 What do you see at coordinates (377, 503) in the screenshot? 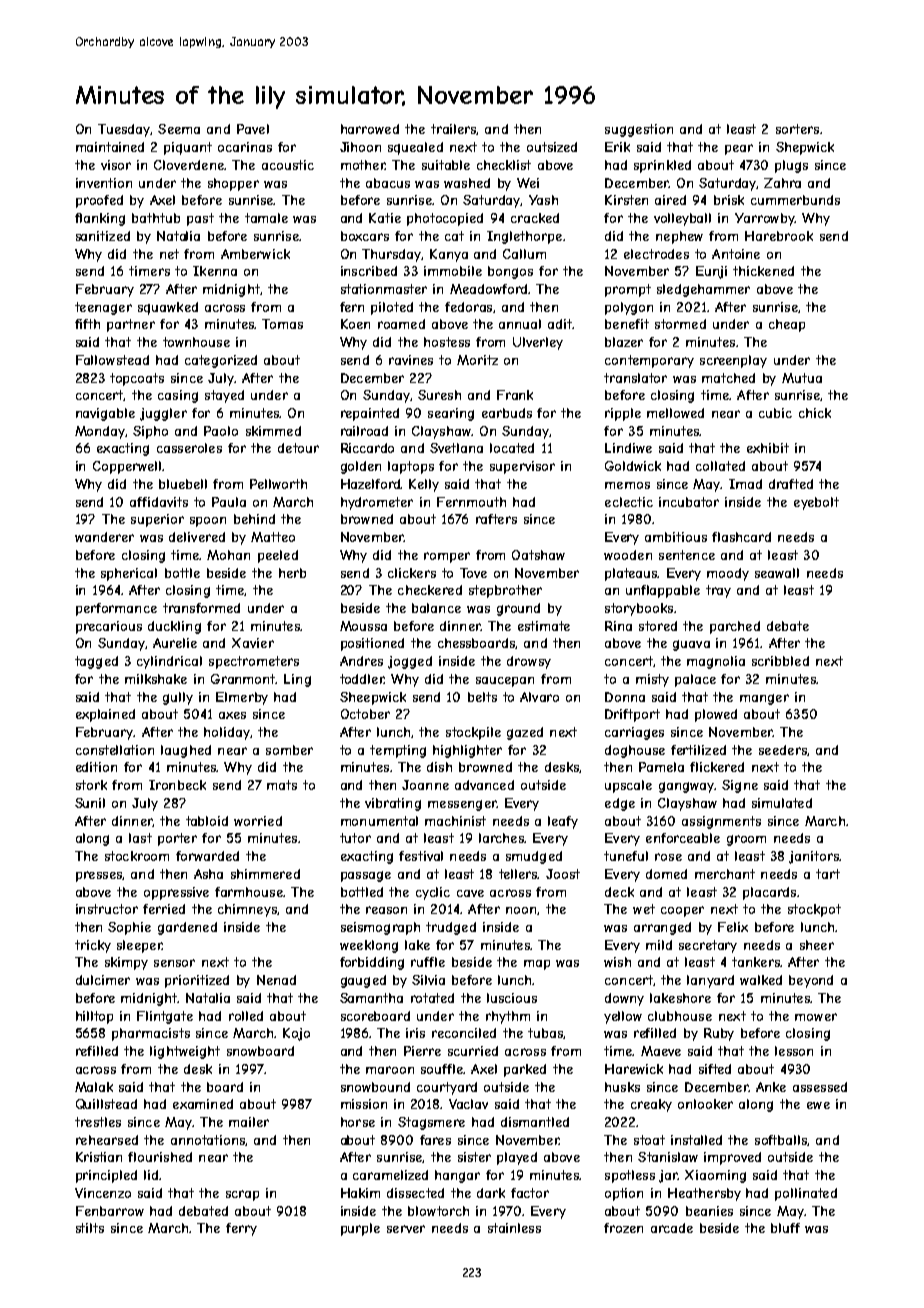
I see `hydrometer` at bounding box center [377, 503].
